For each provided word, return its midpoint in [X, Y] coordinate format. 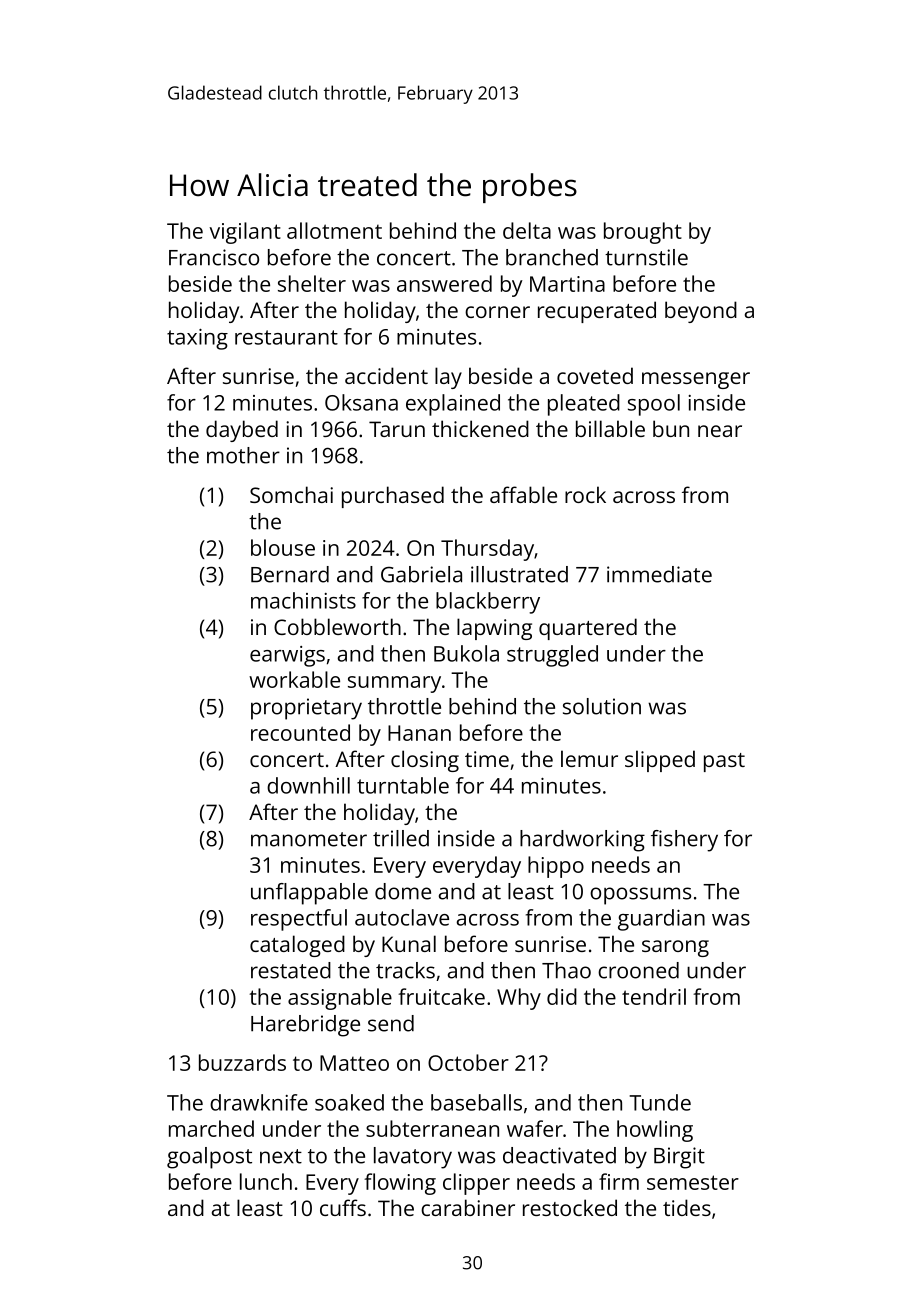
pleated [584, 405]
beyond [701, 312]
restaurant [286, 337]
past [724, 762]
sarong [675, 948]
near [720, 431]
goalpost [209, 1158]
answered [444, 283]
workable [294, 679]
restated [291, 970]
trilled [401, 838]
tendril [654, 996]
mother [243, 455]
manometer [309, 839]
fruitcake [441, 996]
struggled [552, 656]
